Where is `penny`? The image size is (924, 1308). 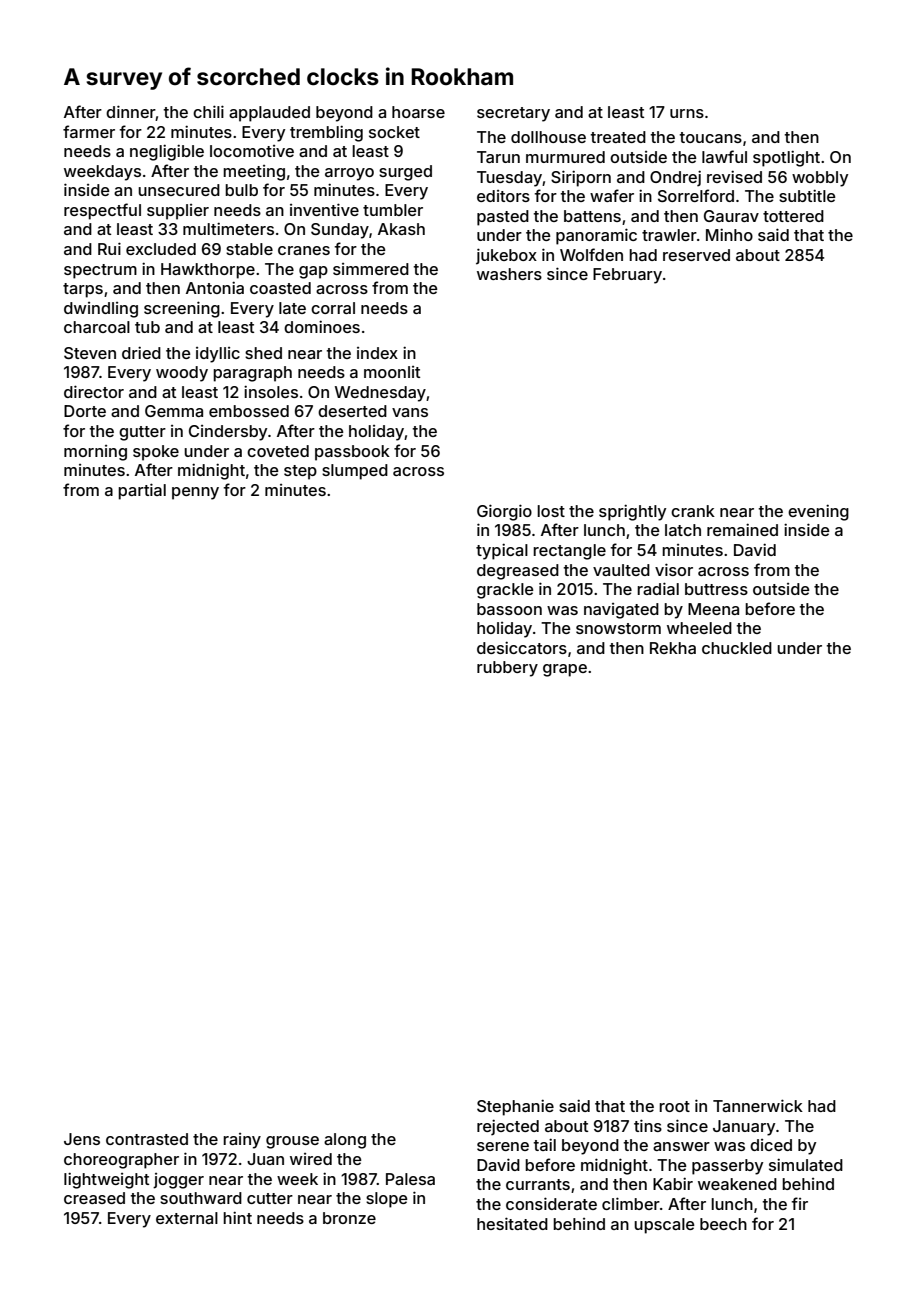 penny is located at coordinates (195, 493).
